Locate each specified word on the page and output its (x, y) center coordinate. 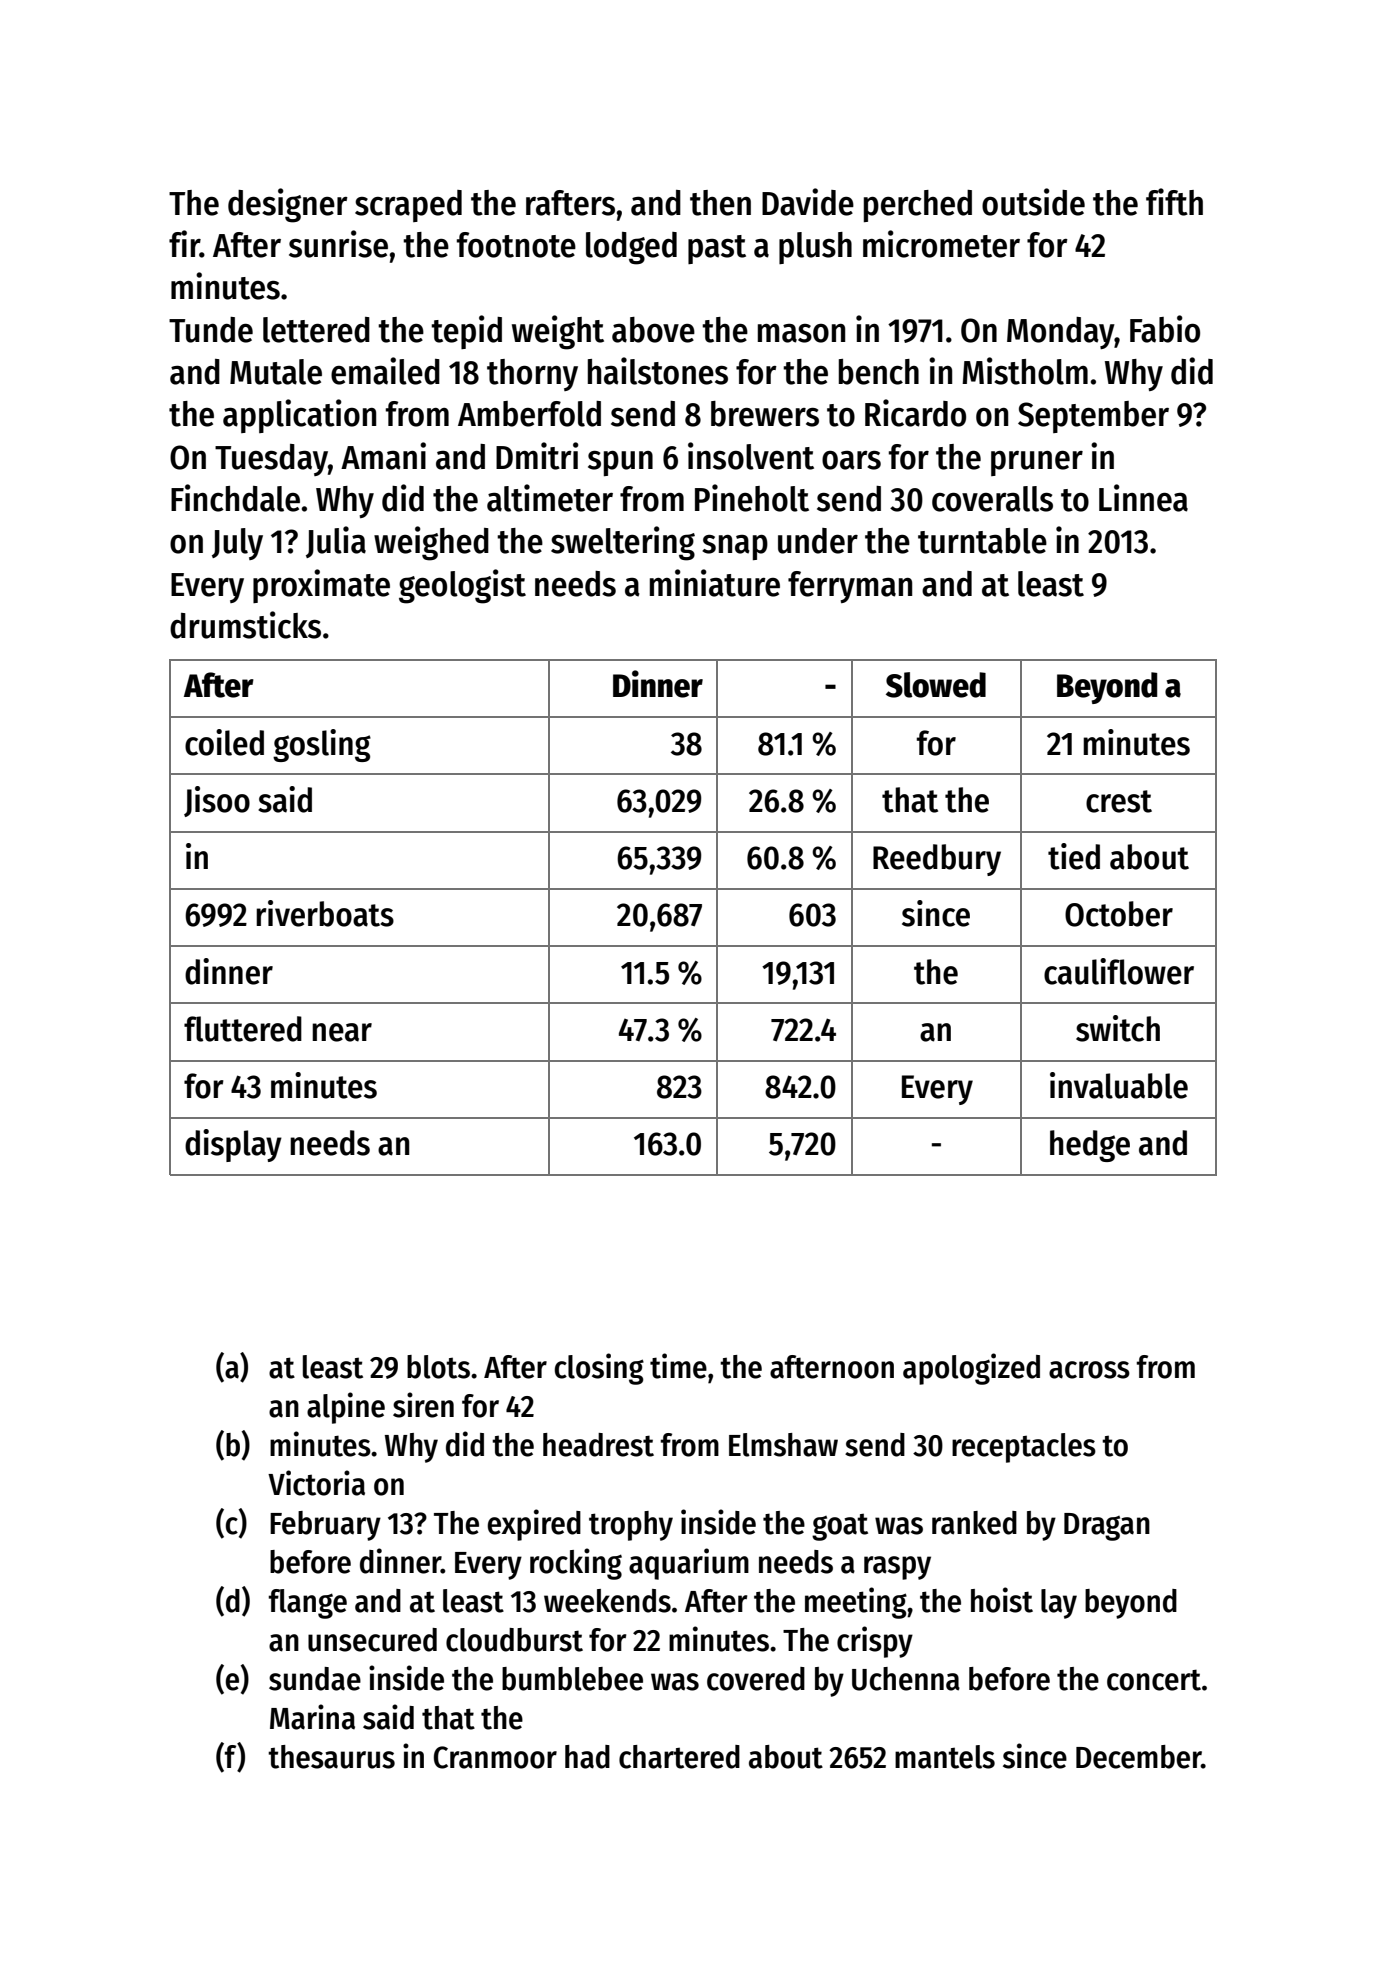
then (720, 203)
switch (1118, 1028)
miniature (715, 583)
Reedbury (937, 860)
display (233, 1145)
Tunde (211, 330)
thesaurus (331, 1757)
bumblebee (572, 1679)
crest (1119, 801)
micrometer (941, 244)
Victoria (316, 1483)
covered (756, 1679)
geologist (462, 586)
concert (1154, 1680)
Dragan (1107, 1527)
